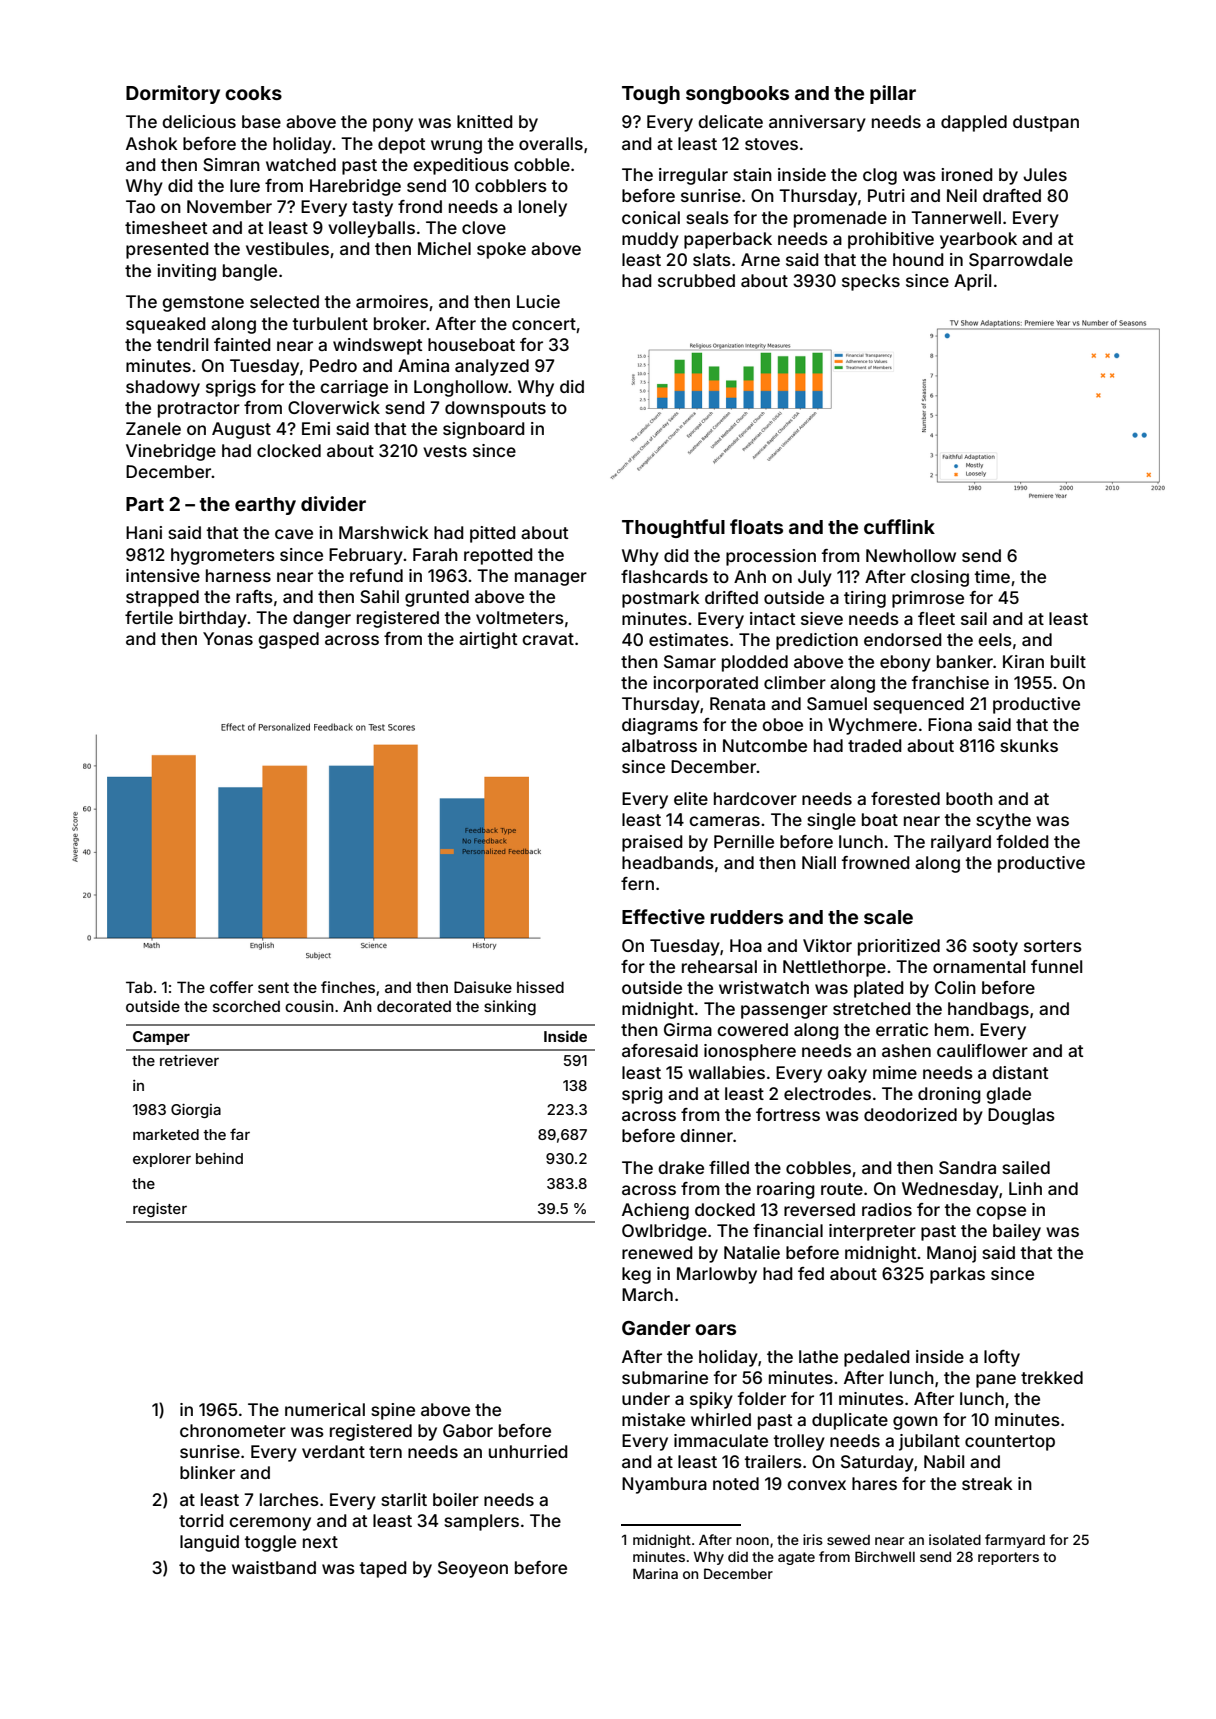 The height and width of the image is (1719, 1216). What do you see at coordinates (636, 1275) in the image?
I see `keg` at bounding box center [636, 1275].
